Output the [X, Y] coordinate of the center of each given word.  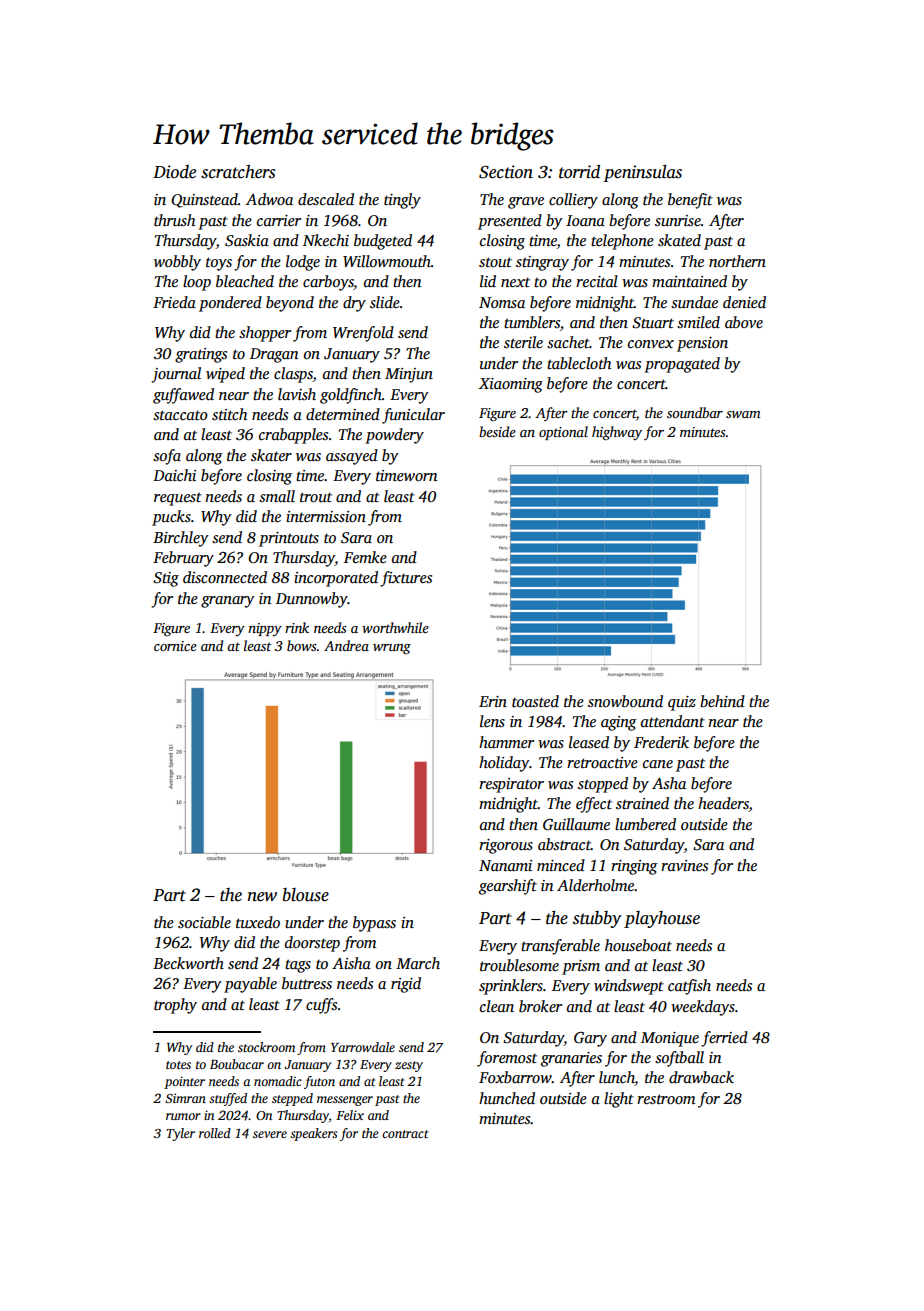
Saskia [247, 240]
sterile [523, 342]
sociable [204, 922]
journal [176, 375]
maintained [689, 281]
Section [506, 172]
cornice [175, 646]
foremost [507, 1059]
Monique [670, 1039]
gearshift [508, 887]
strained [642, 803]
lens [492, 721]
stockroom [266, 1047]
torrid [579, 172]
